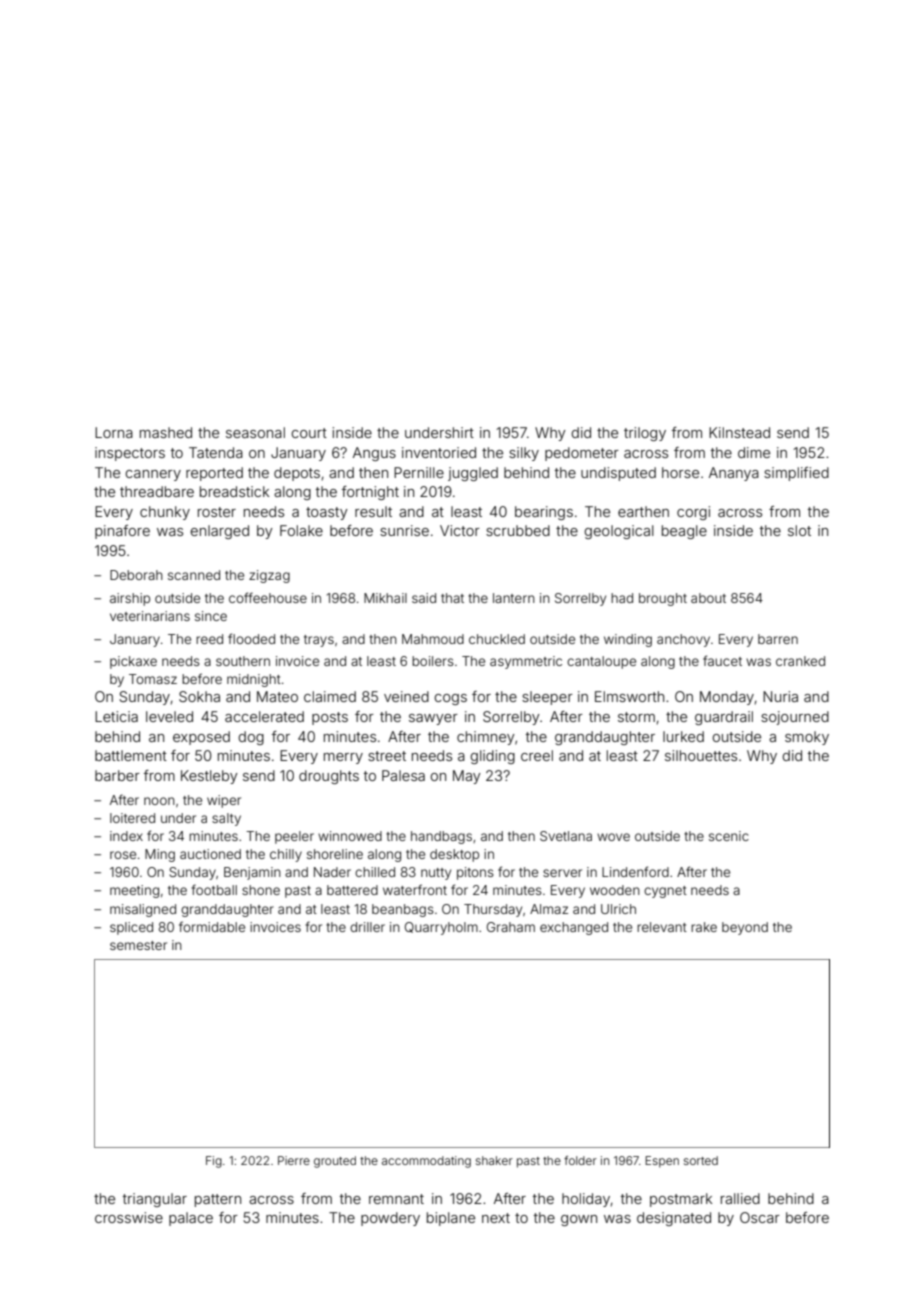  I want to click on relevant, so click(662, 927).
